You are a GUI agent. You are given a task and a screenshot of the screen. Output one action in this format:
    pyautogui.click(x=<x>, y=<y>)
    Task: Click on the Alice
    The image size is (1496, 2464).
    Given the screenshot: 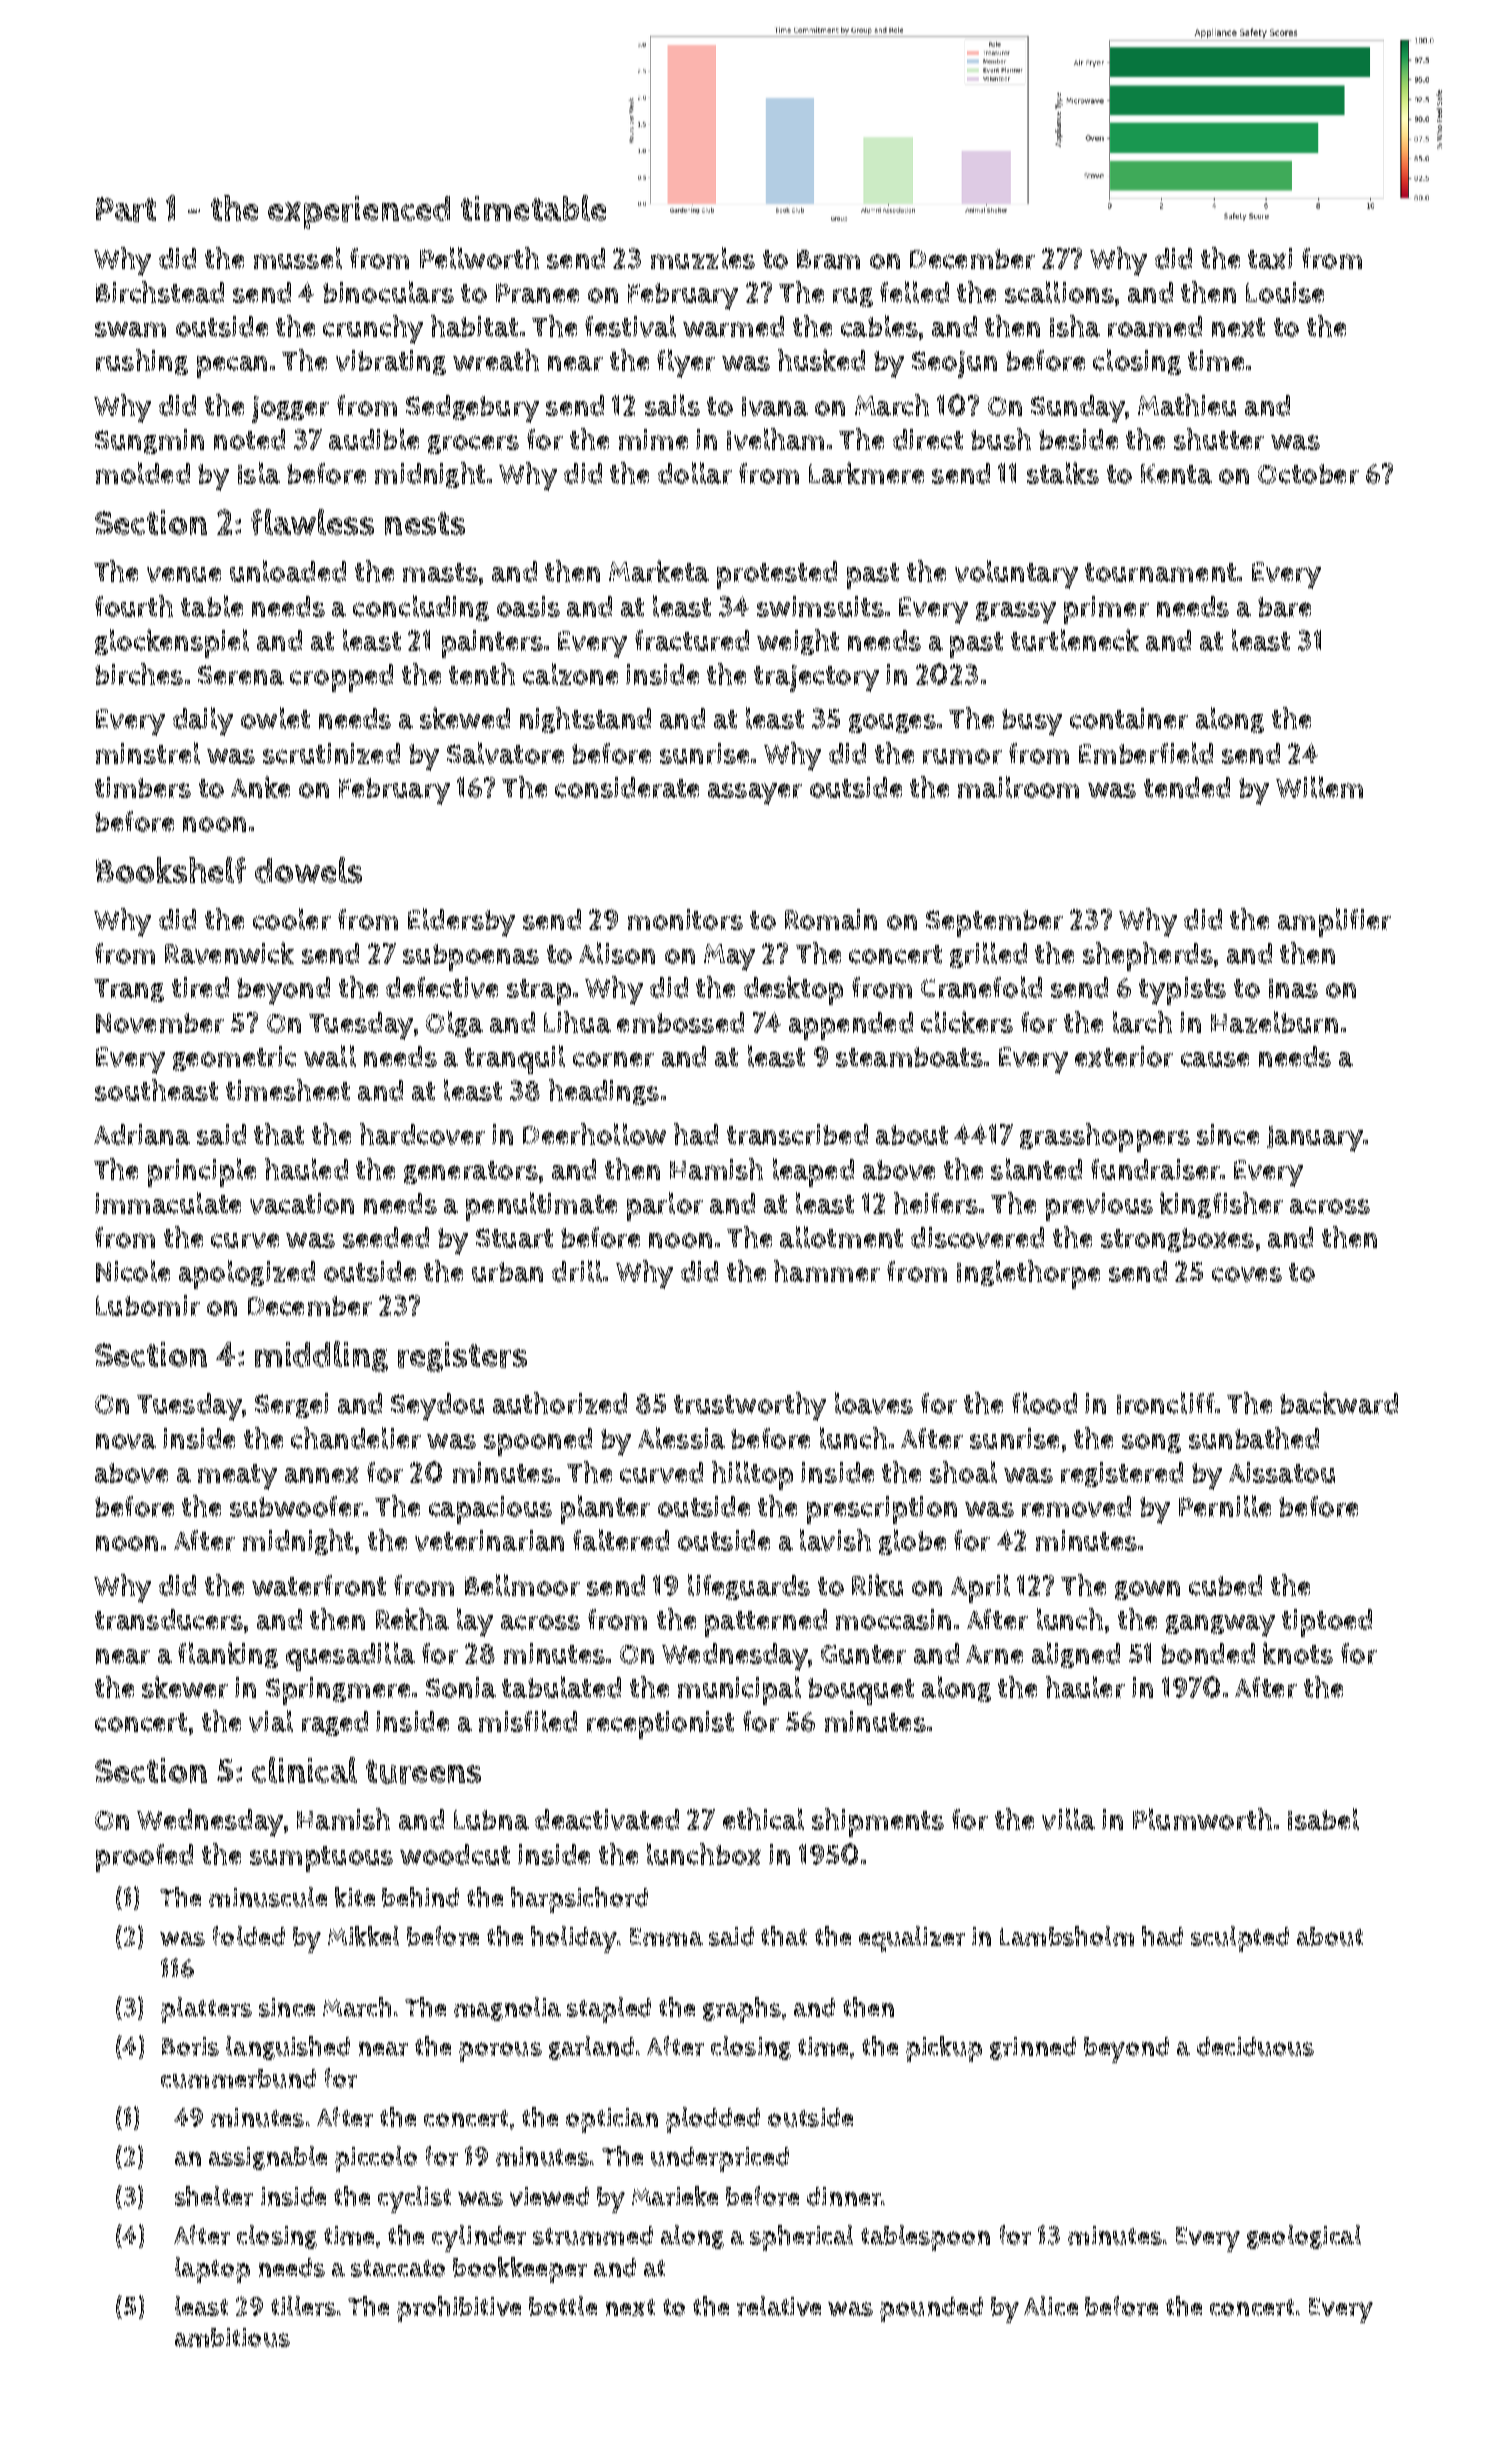 What is the action you would take?
    pyautogui.click(x=1051, y=2306)
